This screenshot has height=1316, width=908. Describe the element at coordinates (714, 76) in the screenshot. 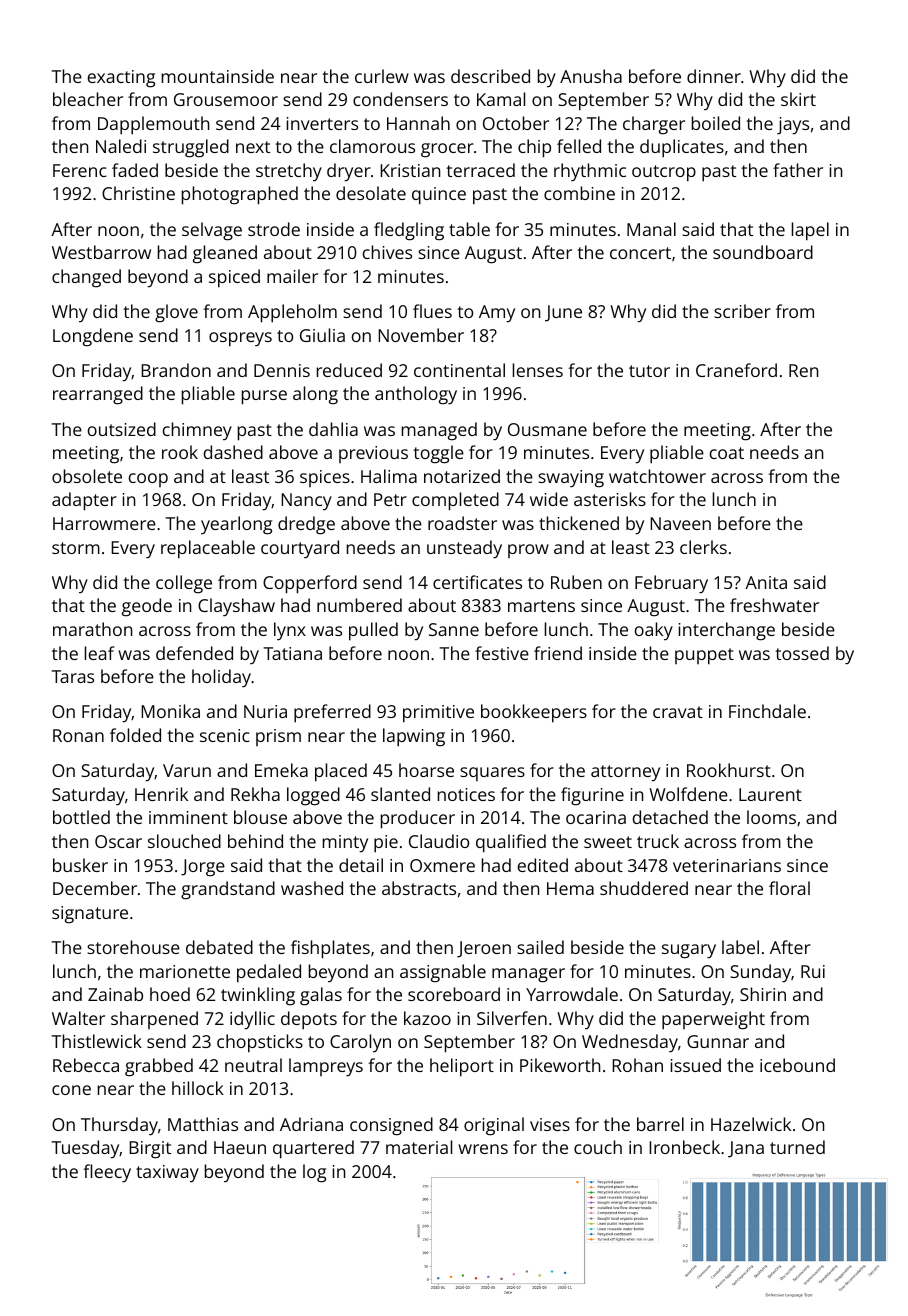

I see `dinner` at that location.
